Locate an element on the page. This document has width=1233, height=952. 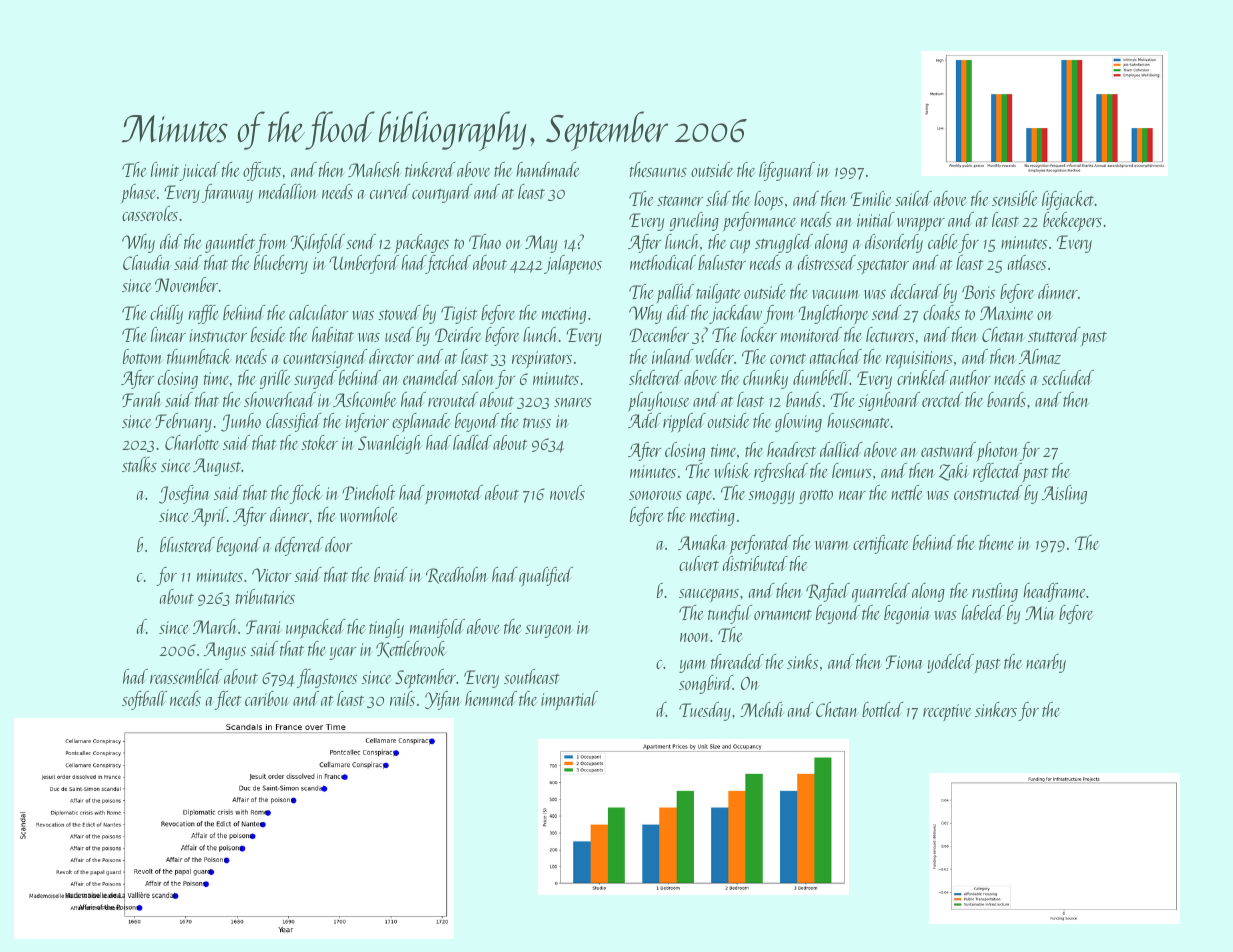
rails is located at coordinates (402, 698).
